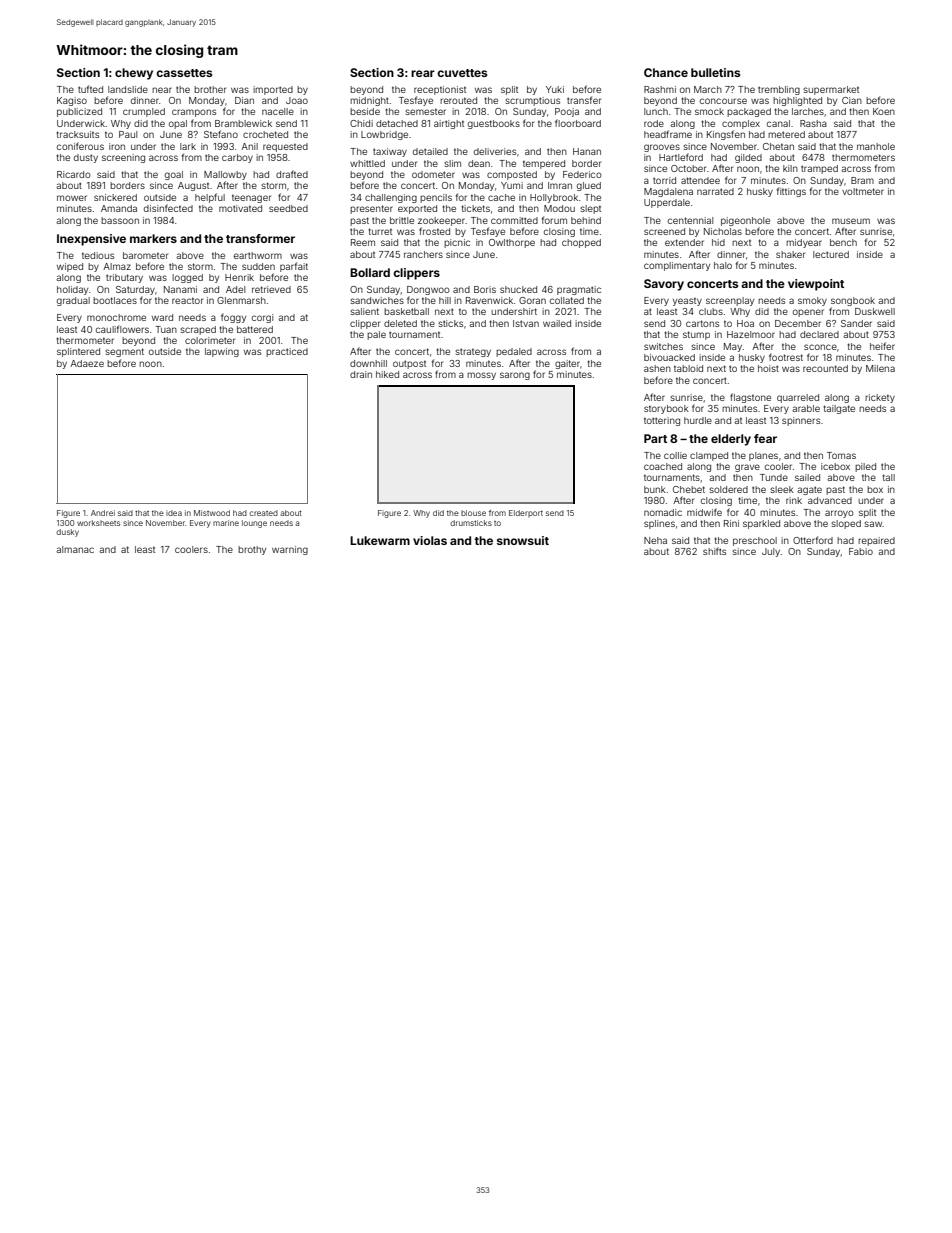  What do you see at coordinates (512, 243) in the page?
I see `Owlthorpe` at bounding box center [512, 243].
